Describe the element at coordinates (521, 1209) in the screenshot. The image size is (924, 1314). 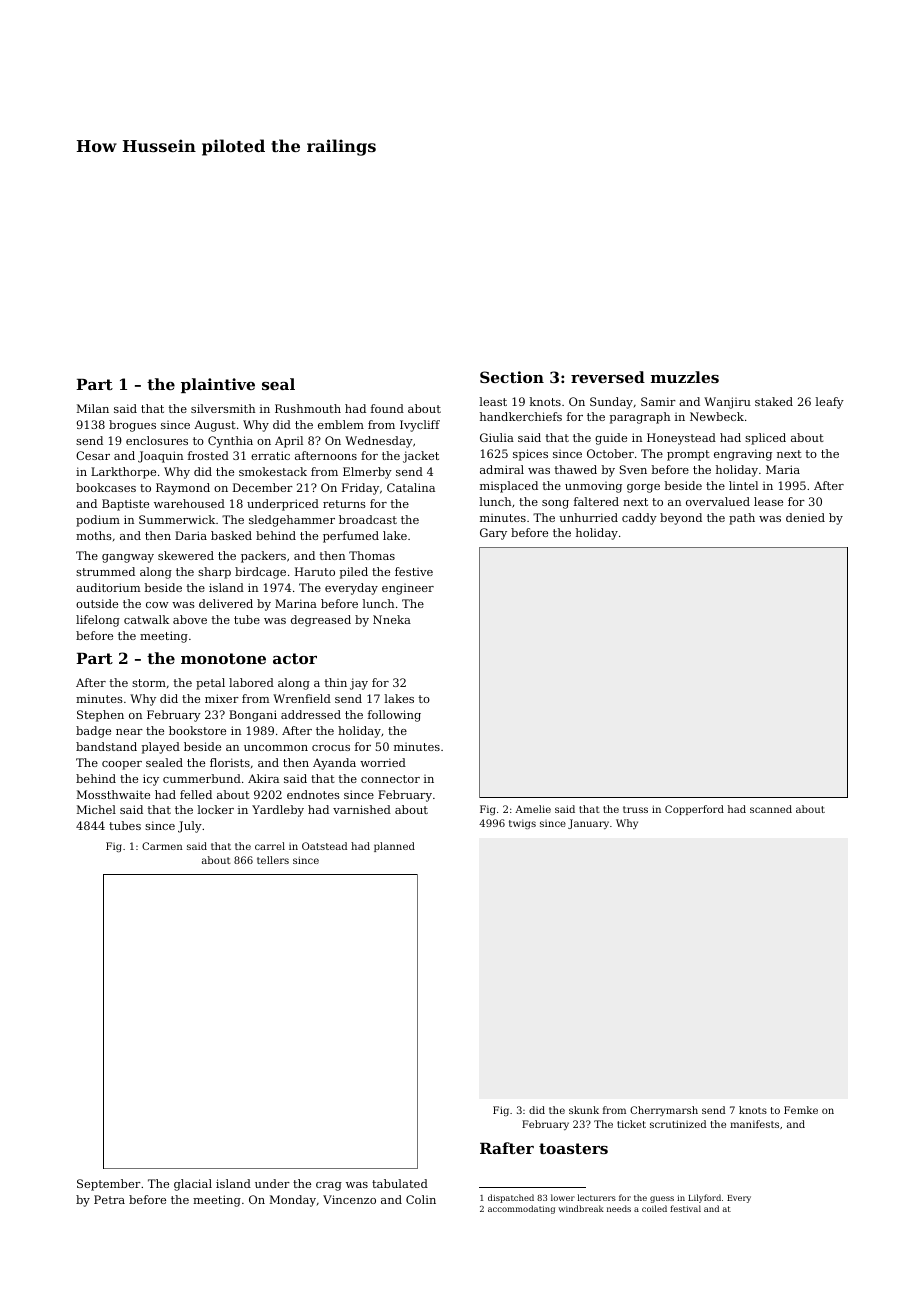
I see `accommodating` at that location.
